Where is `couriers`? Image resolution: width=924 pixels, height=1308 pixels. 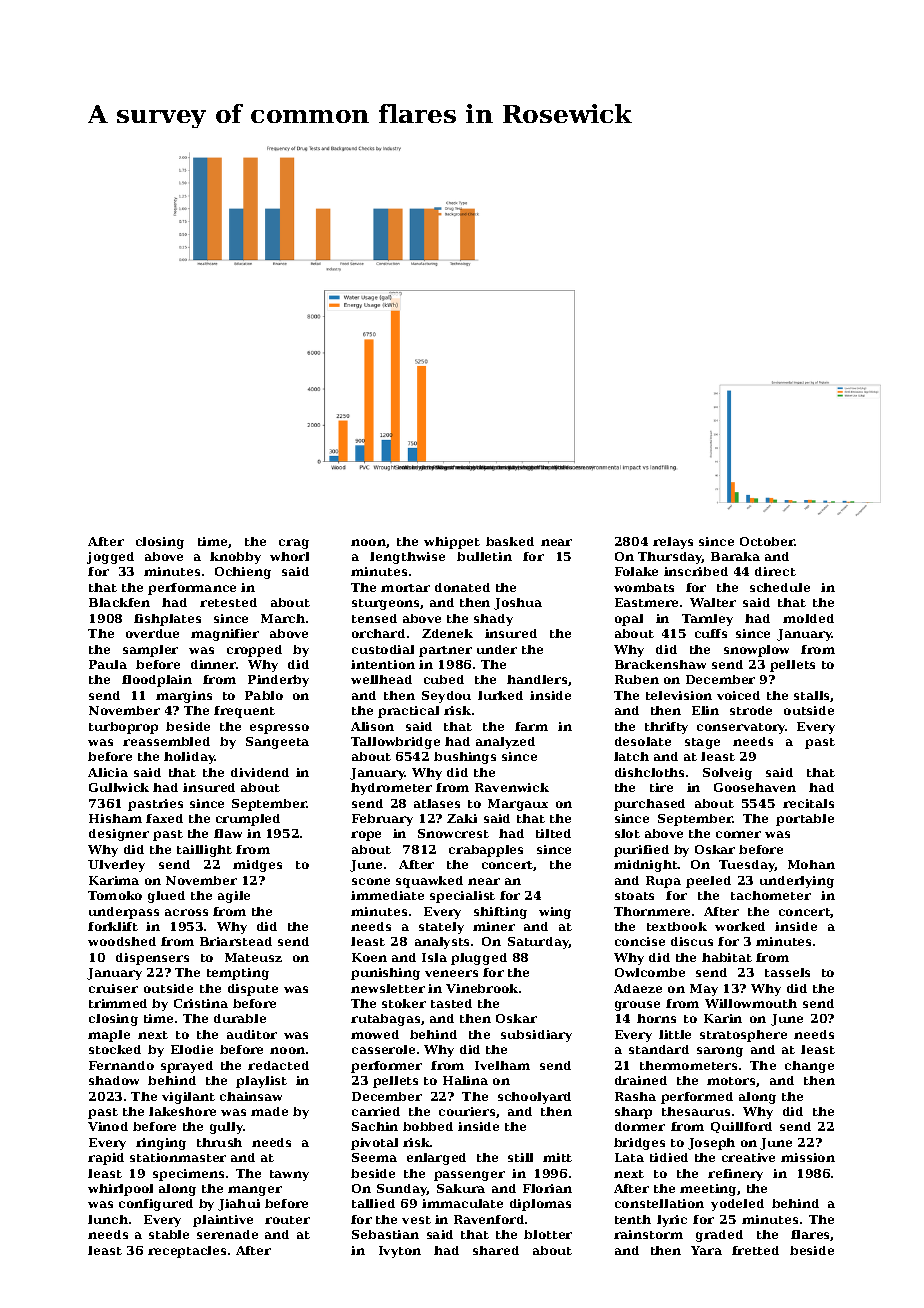
couriers is located at coordinates (467, 1111).
